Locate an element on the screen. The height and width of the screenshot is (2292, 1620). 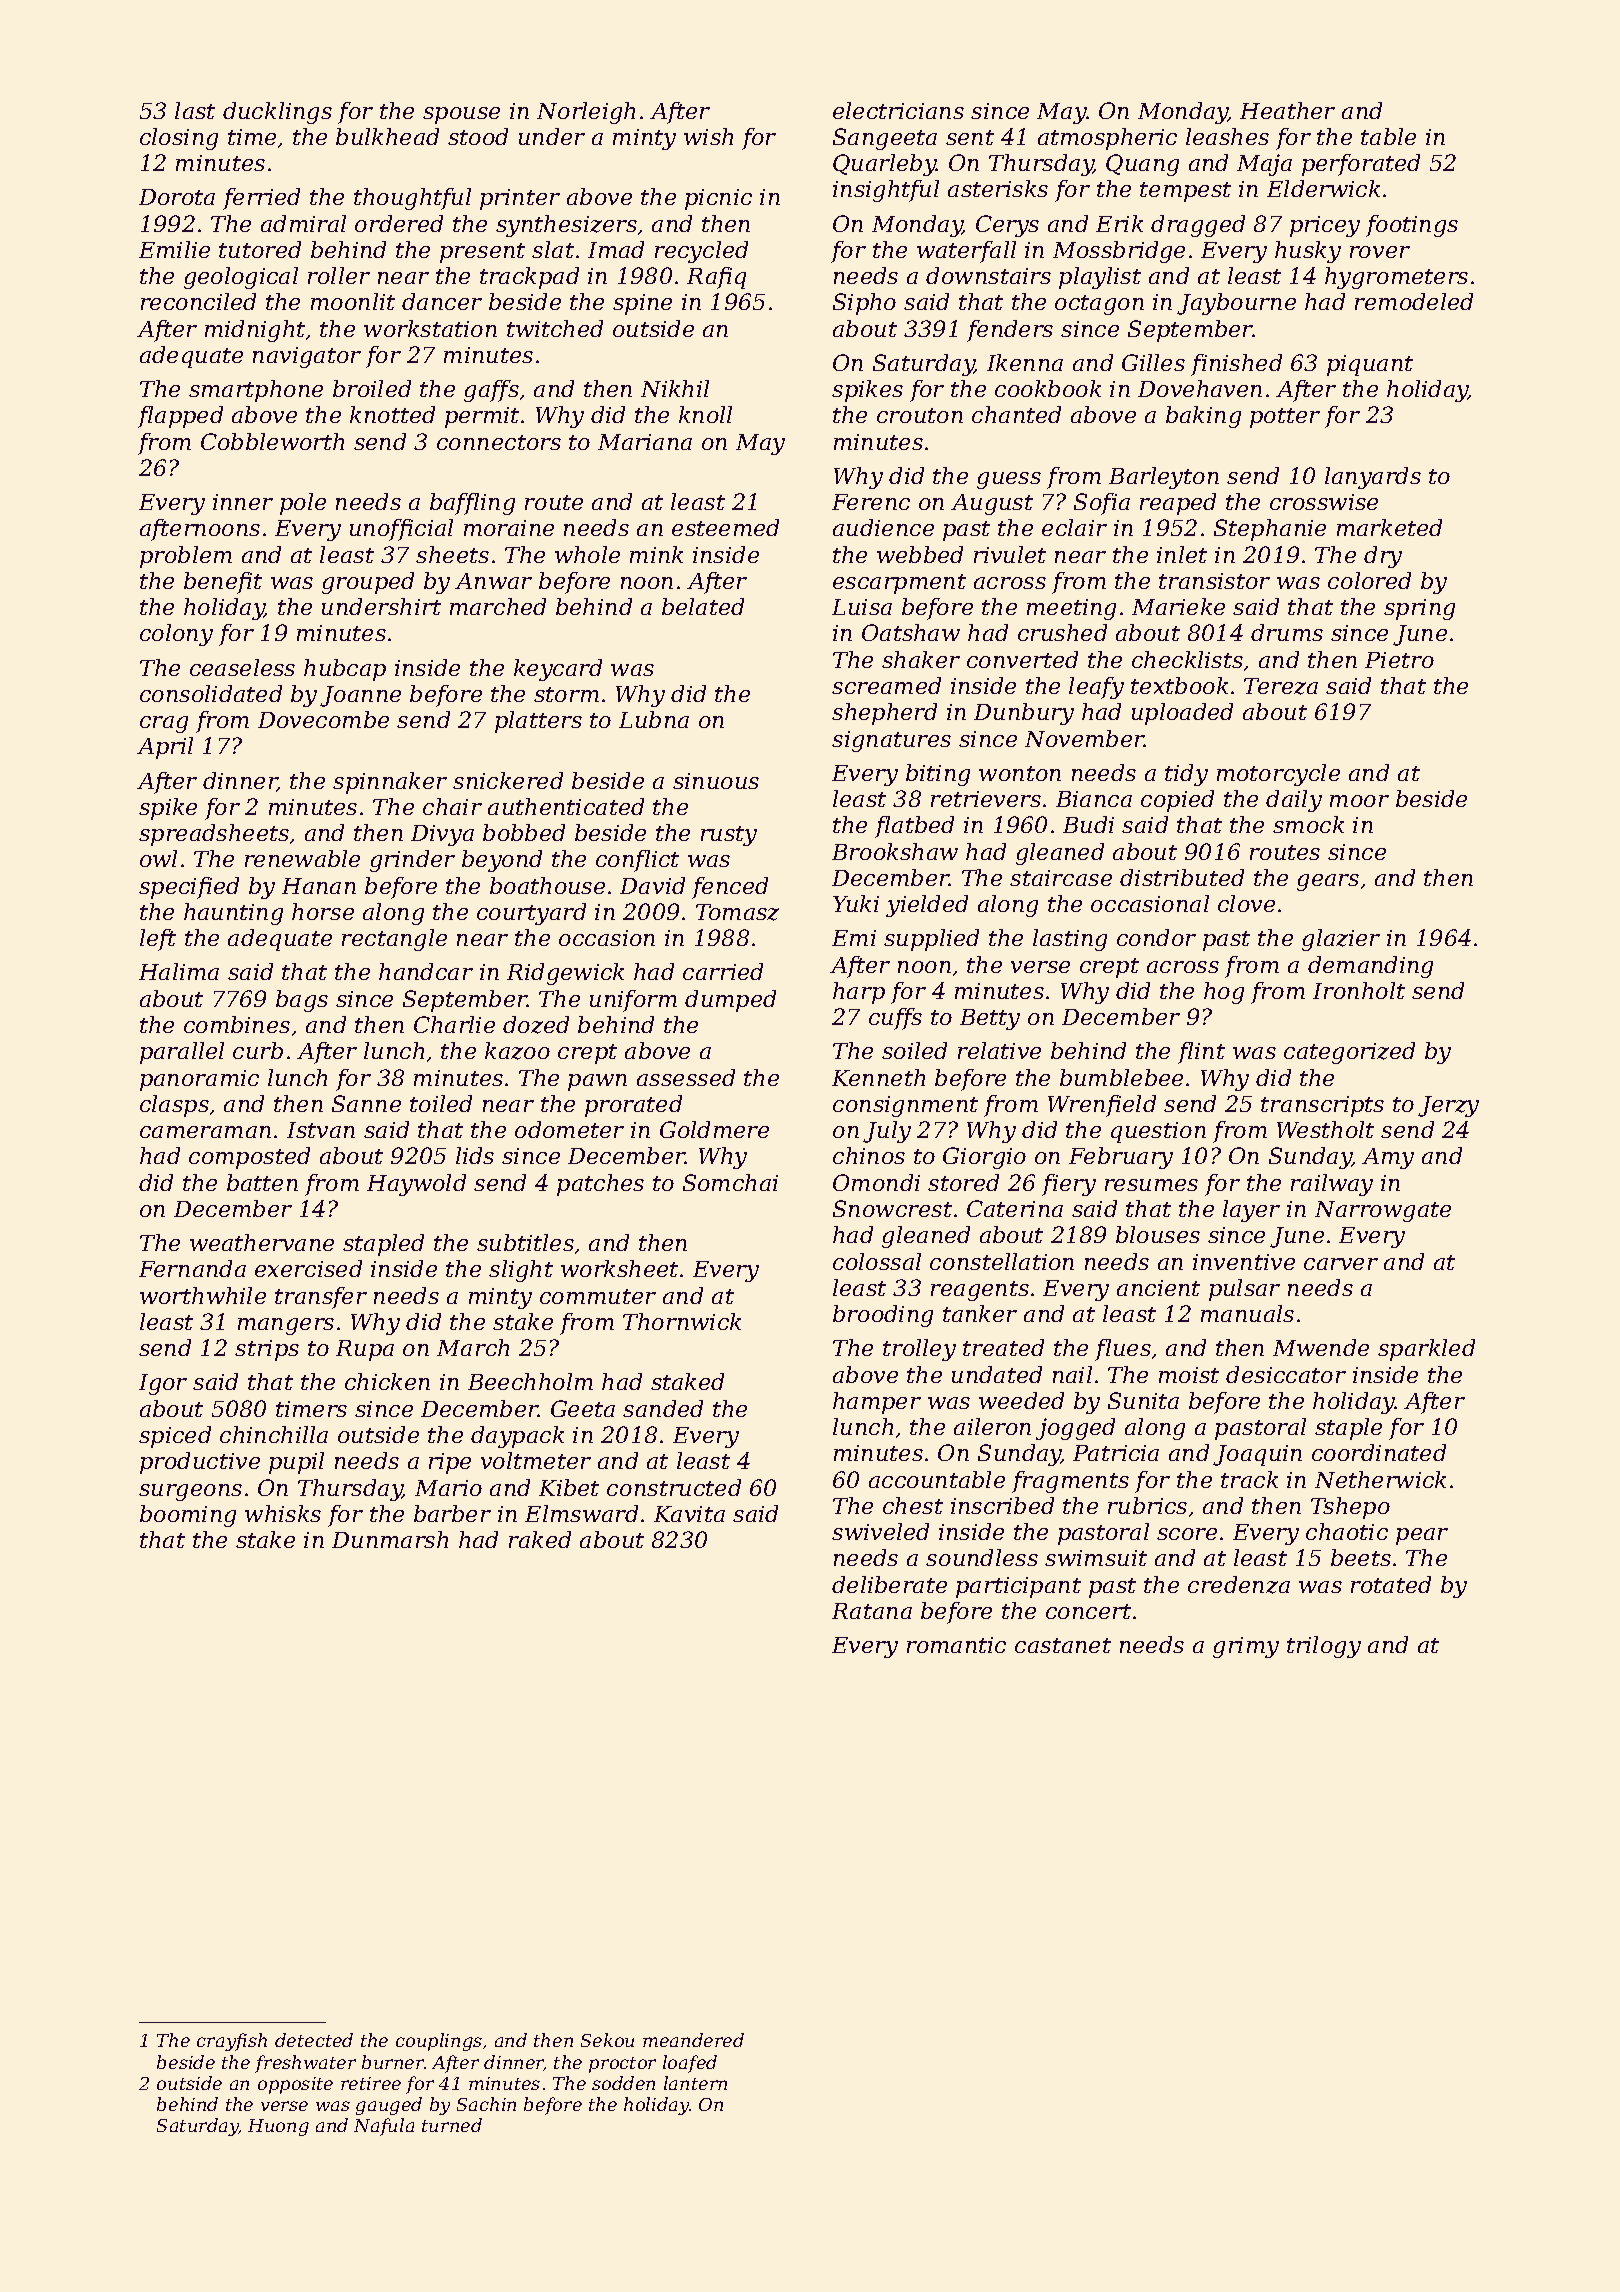
relative is located at coordinates (999, 1050).
